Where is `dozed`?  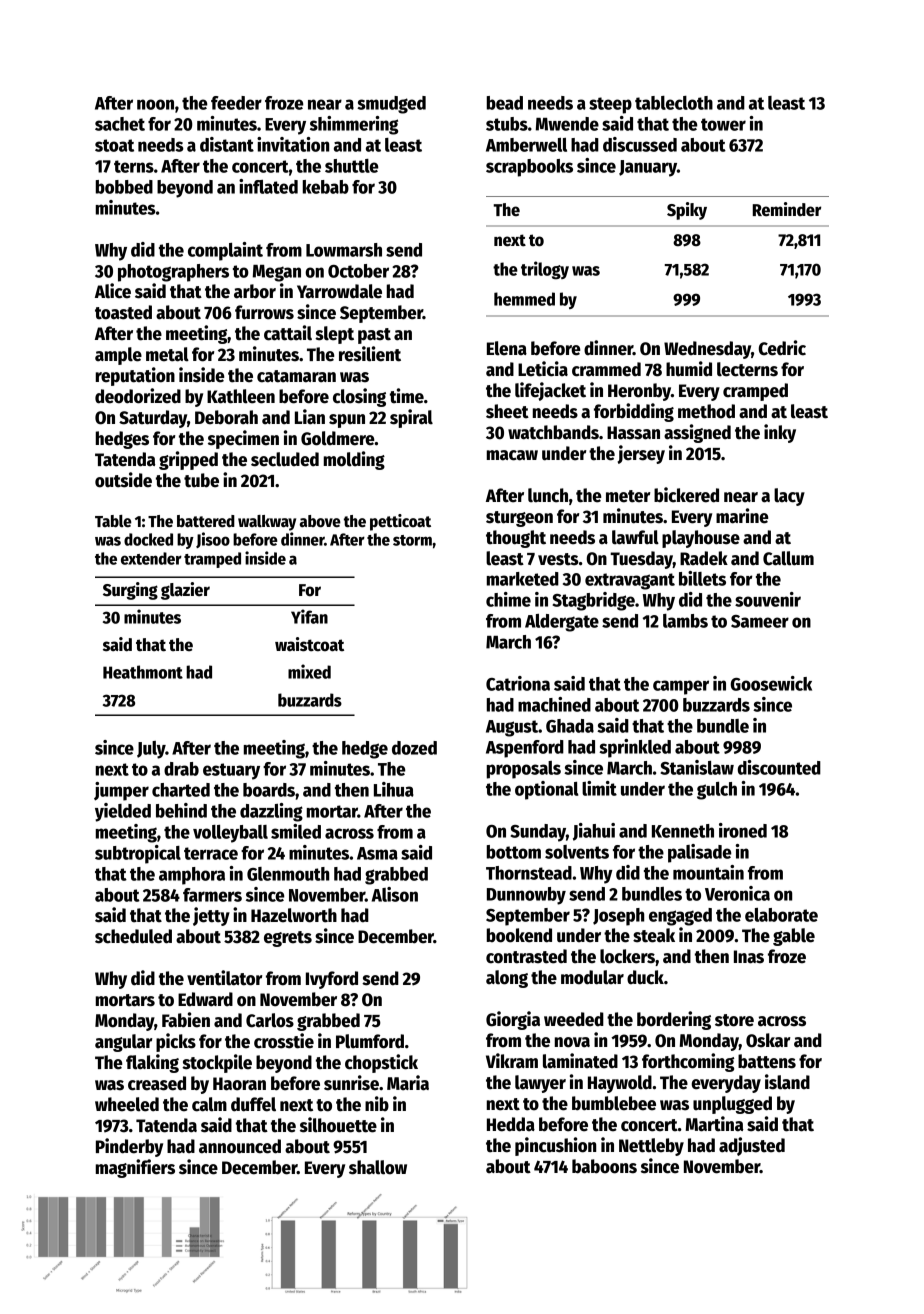
dozed is located at coordinates (414, 748).
